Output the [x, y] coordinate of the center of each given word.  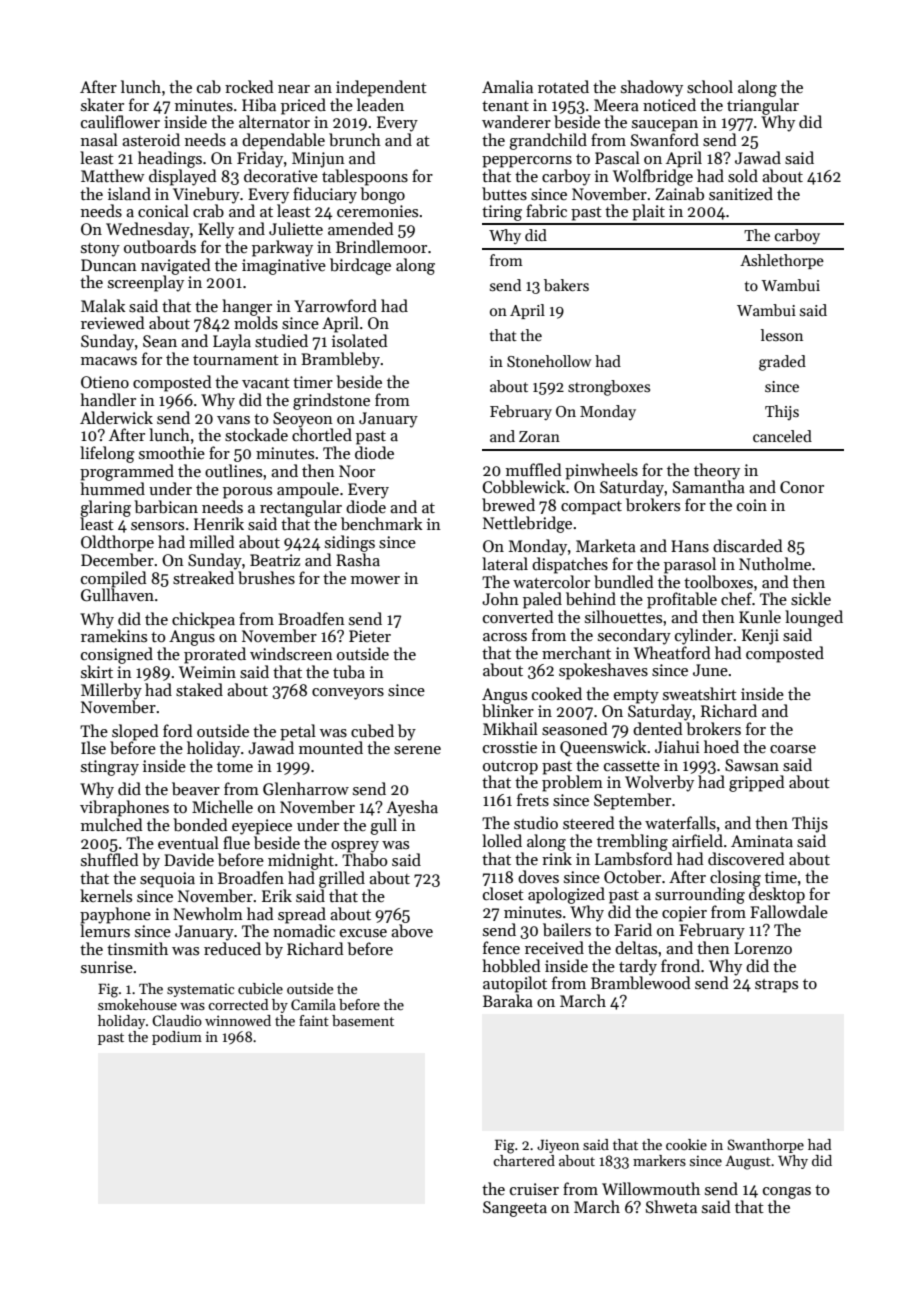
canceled [782, 436]
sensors [157, 526]
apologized [566, 895]
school [710, 87]
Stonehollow [549, 361]
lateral [505, 563]
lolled [502, 840]
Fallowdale [789, 911]
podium [177, 1038]
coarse [793, 749]
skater [102, 104]
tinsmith [137, 948]
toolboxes [718, 581]
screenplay [146, 283]
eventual [188, 842]
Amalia [507, 86]
